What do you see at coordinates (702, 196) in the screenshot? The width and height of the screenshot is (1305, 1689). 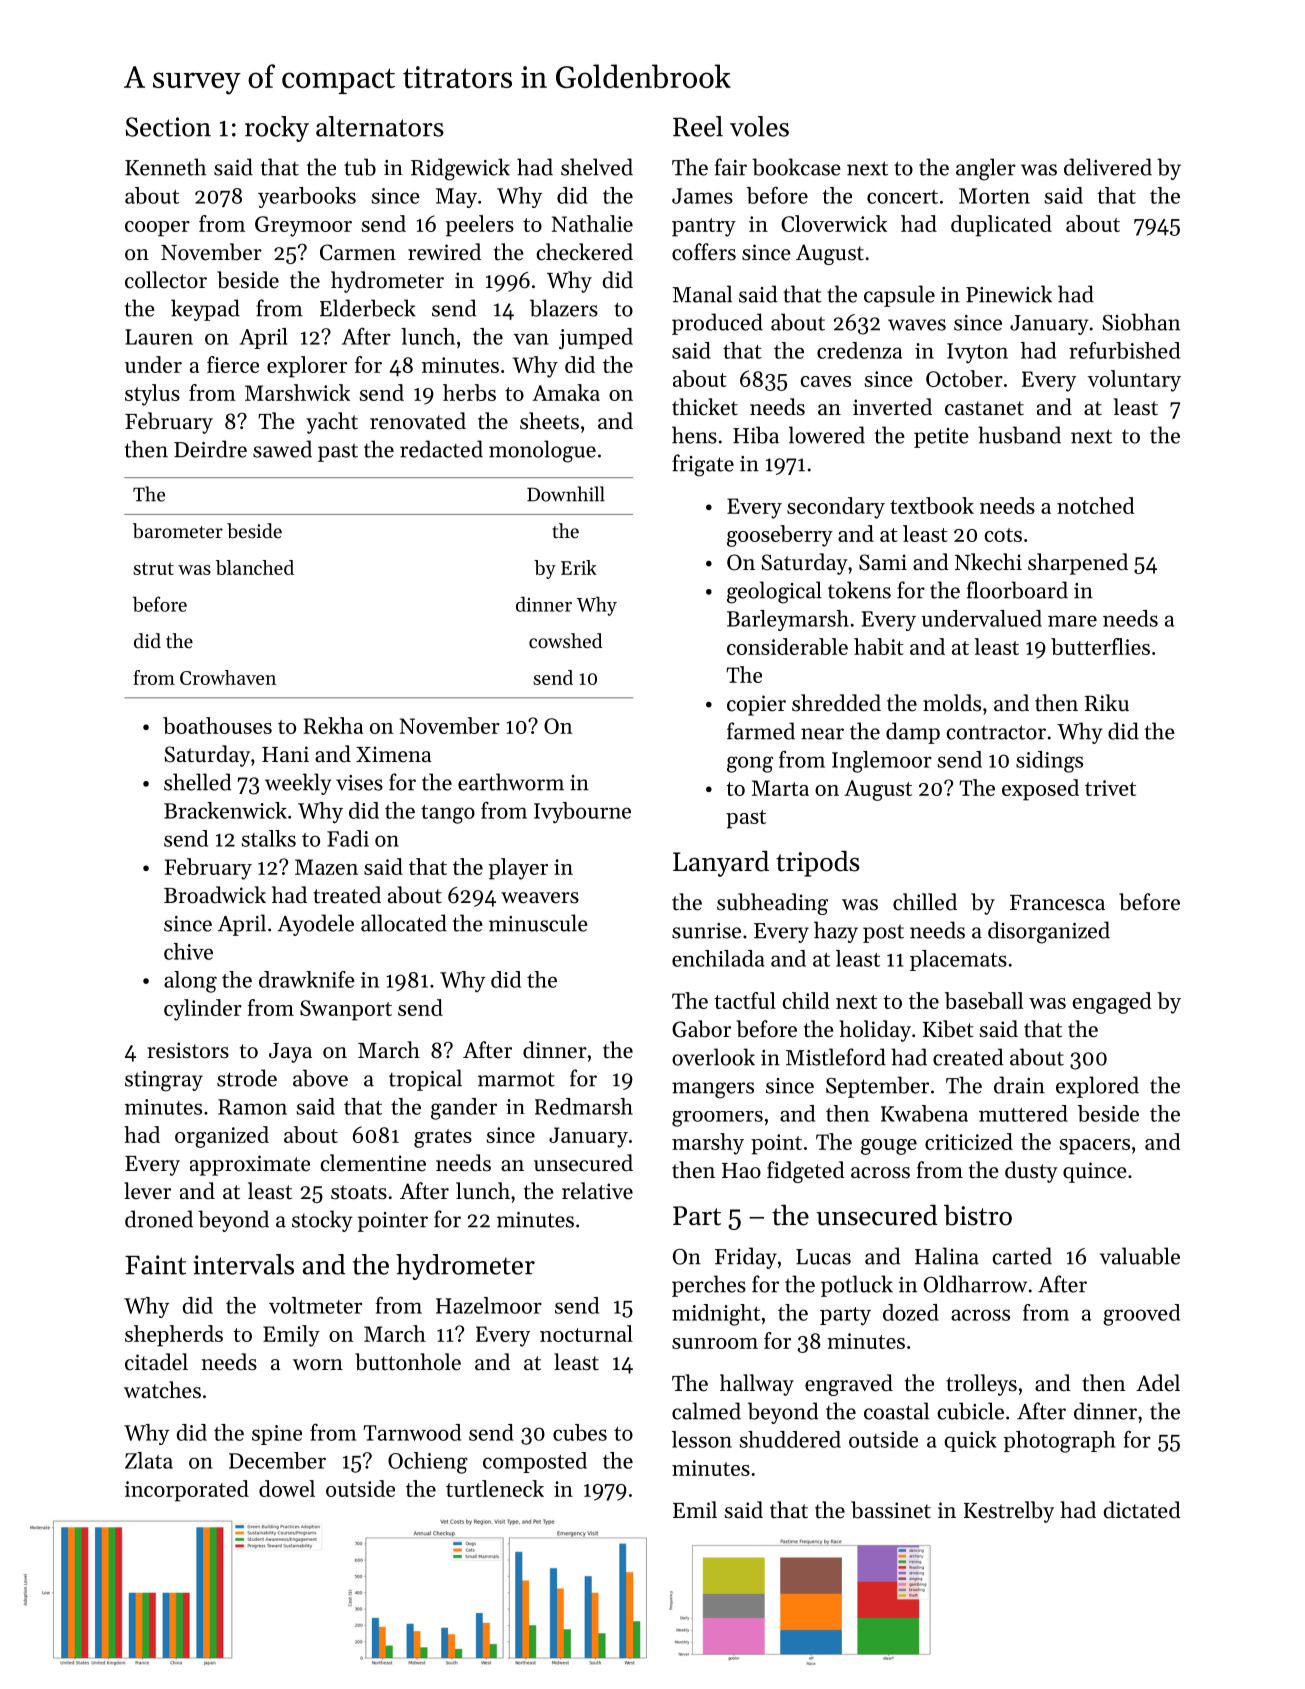 I see `James` at bounding box center [702, 196].
